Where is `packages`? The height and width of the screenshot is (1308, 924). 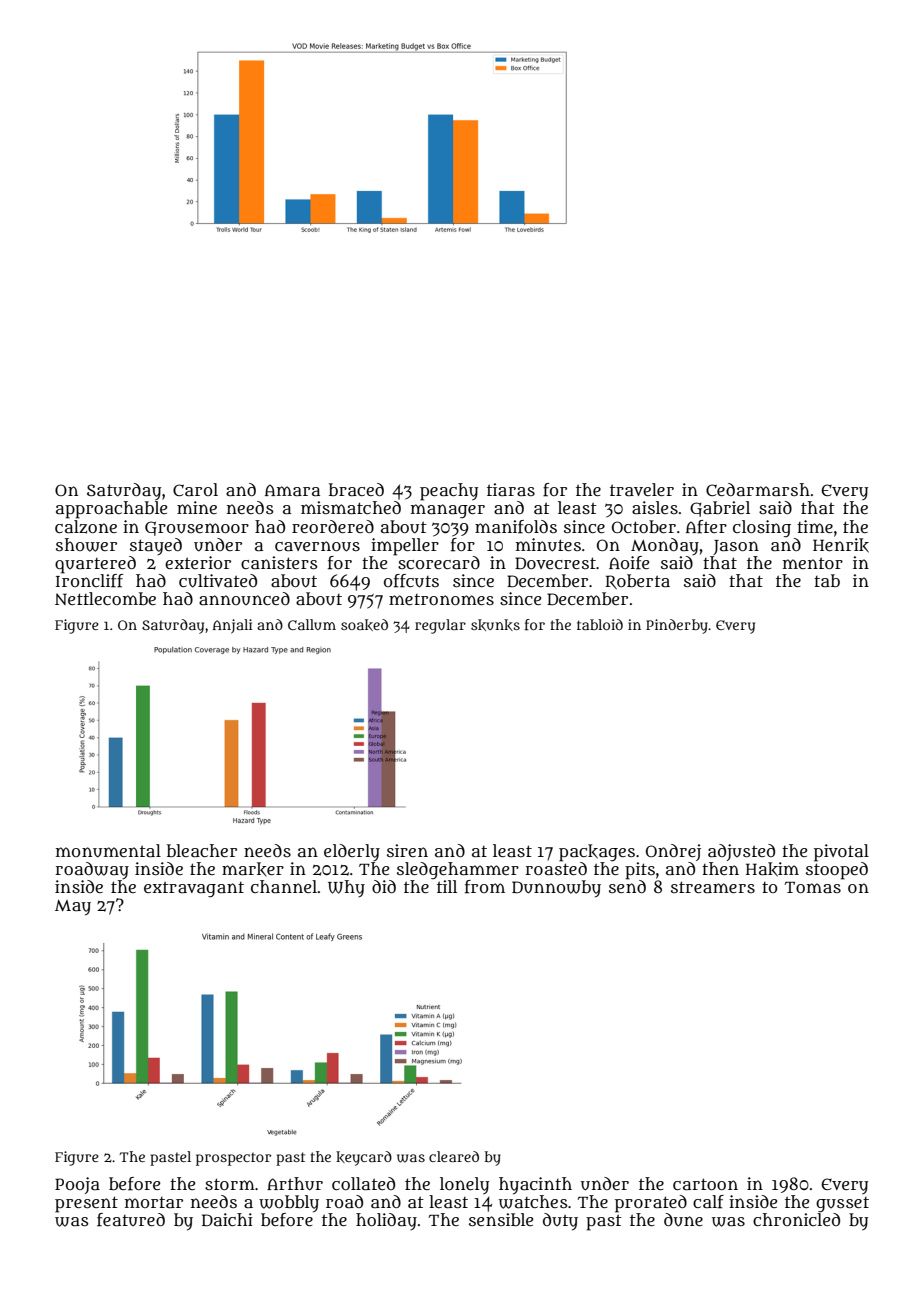 packages is located at coordinates (597, 852).
